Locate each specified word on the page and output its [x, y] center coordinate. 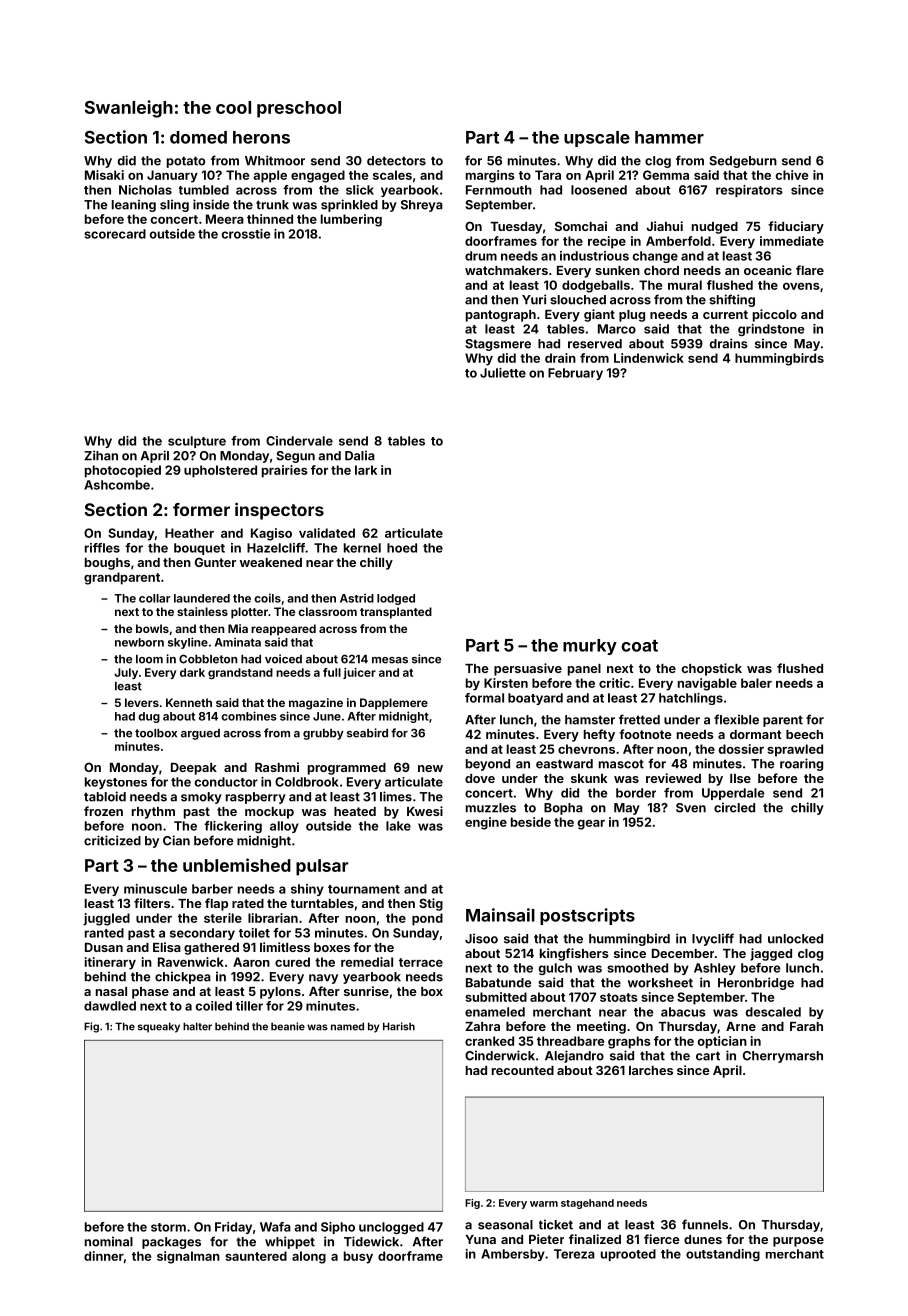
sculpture [197, 442]
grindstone [771, 330]
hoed [402, 548]
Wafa [275, 1227]
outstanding [723, 1255]
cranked [489, 1041]
